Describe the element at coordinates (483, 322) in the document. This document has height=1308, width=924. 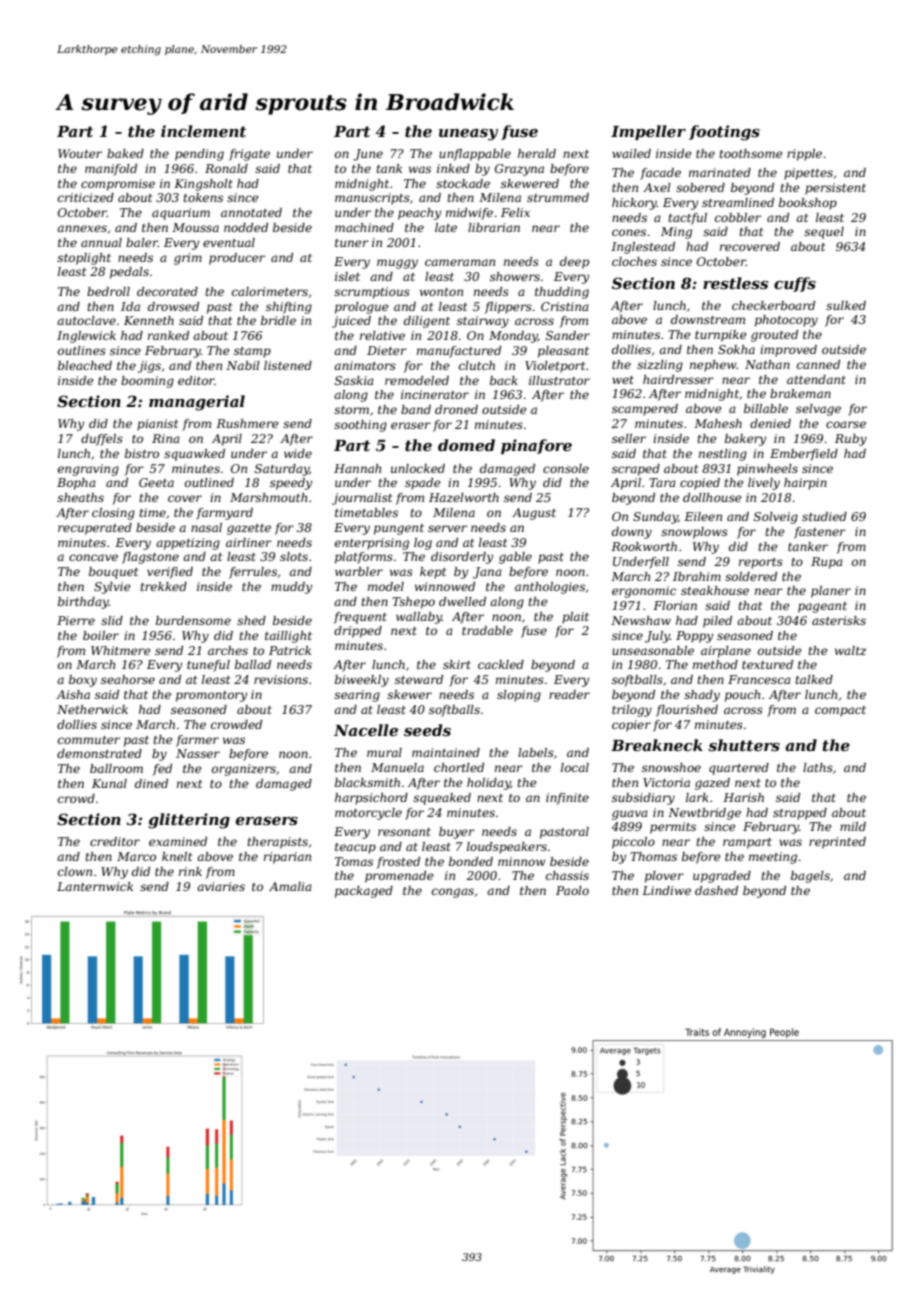
I see `stairway` at that location.
